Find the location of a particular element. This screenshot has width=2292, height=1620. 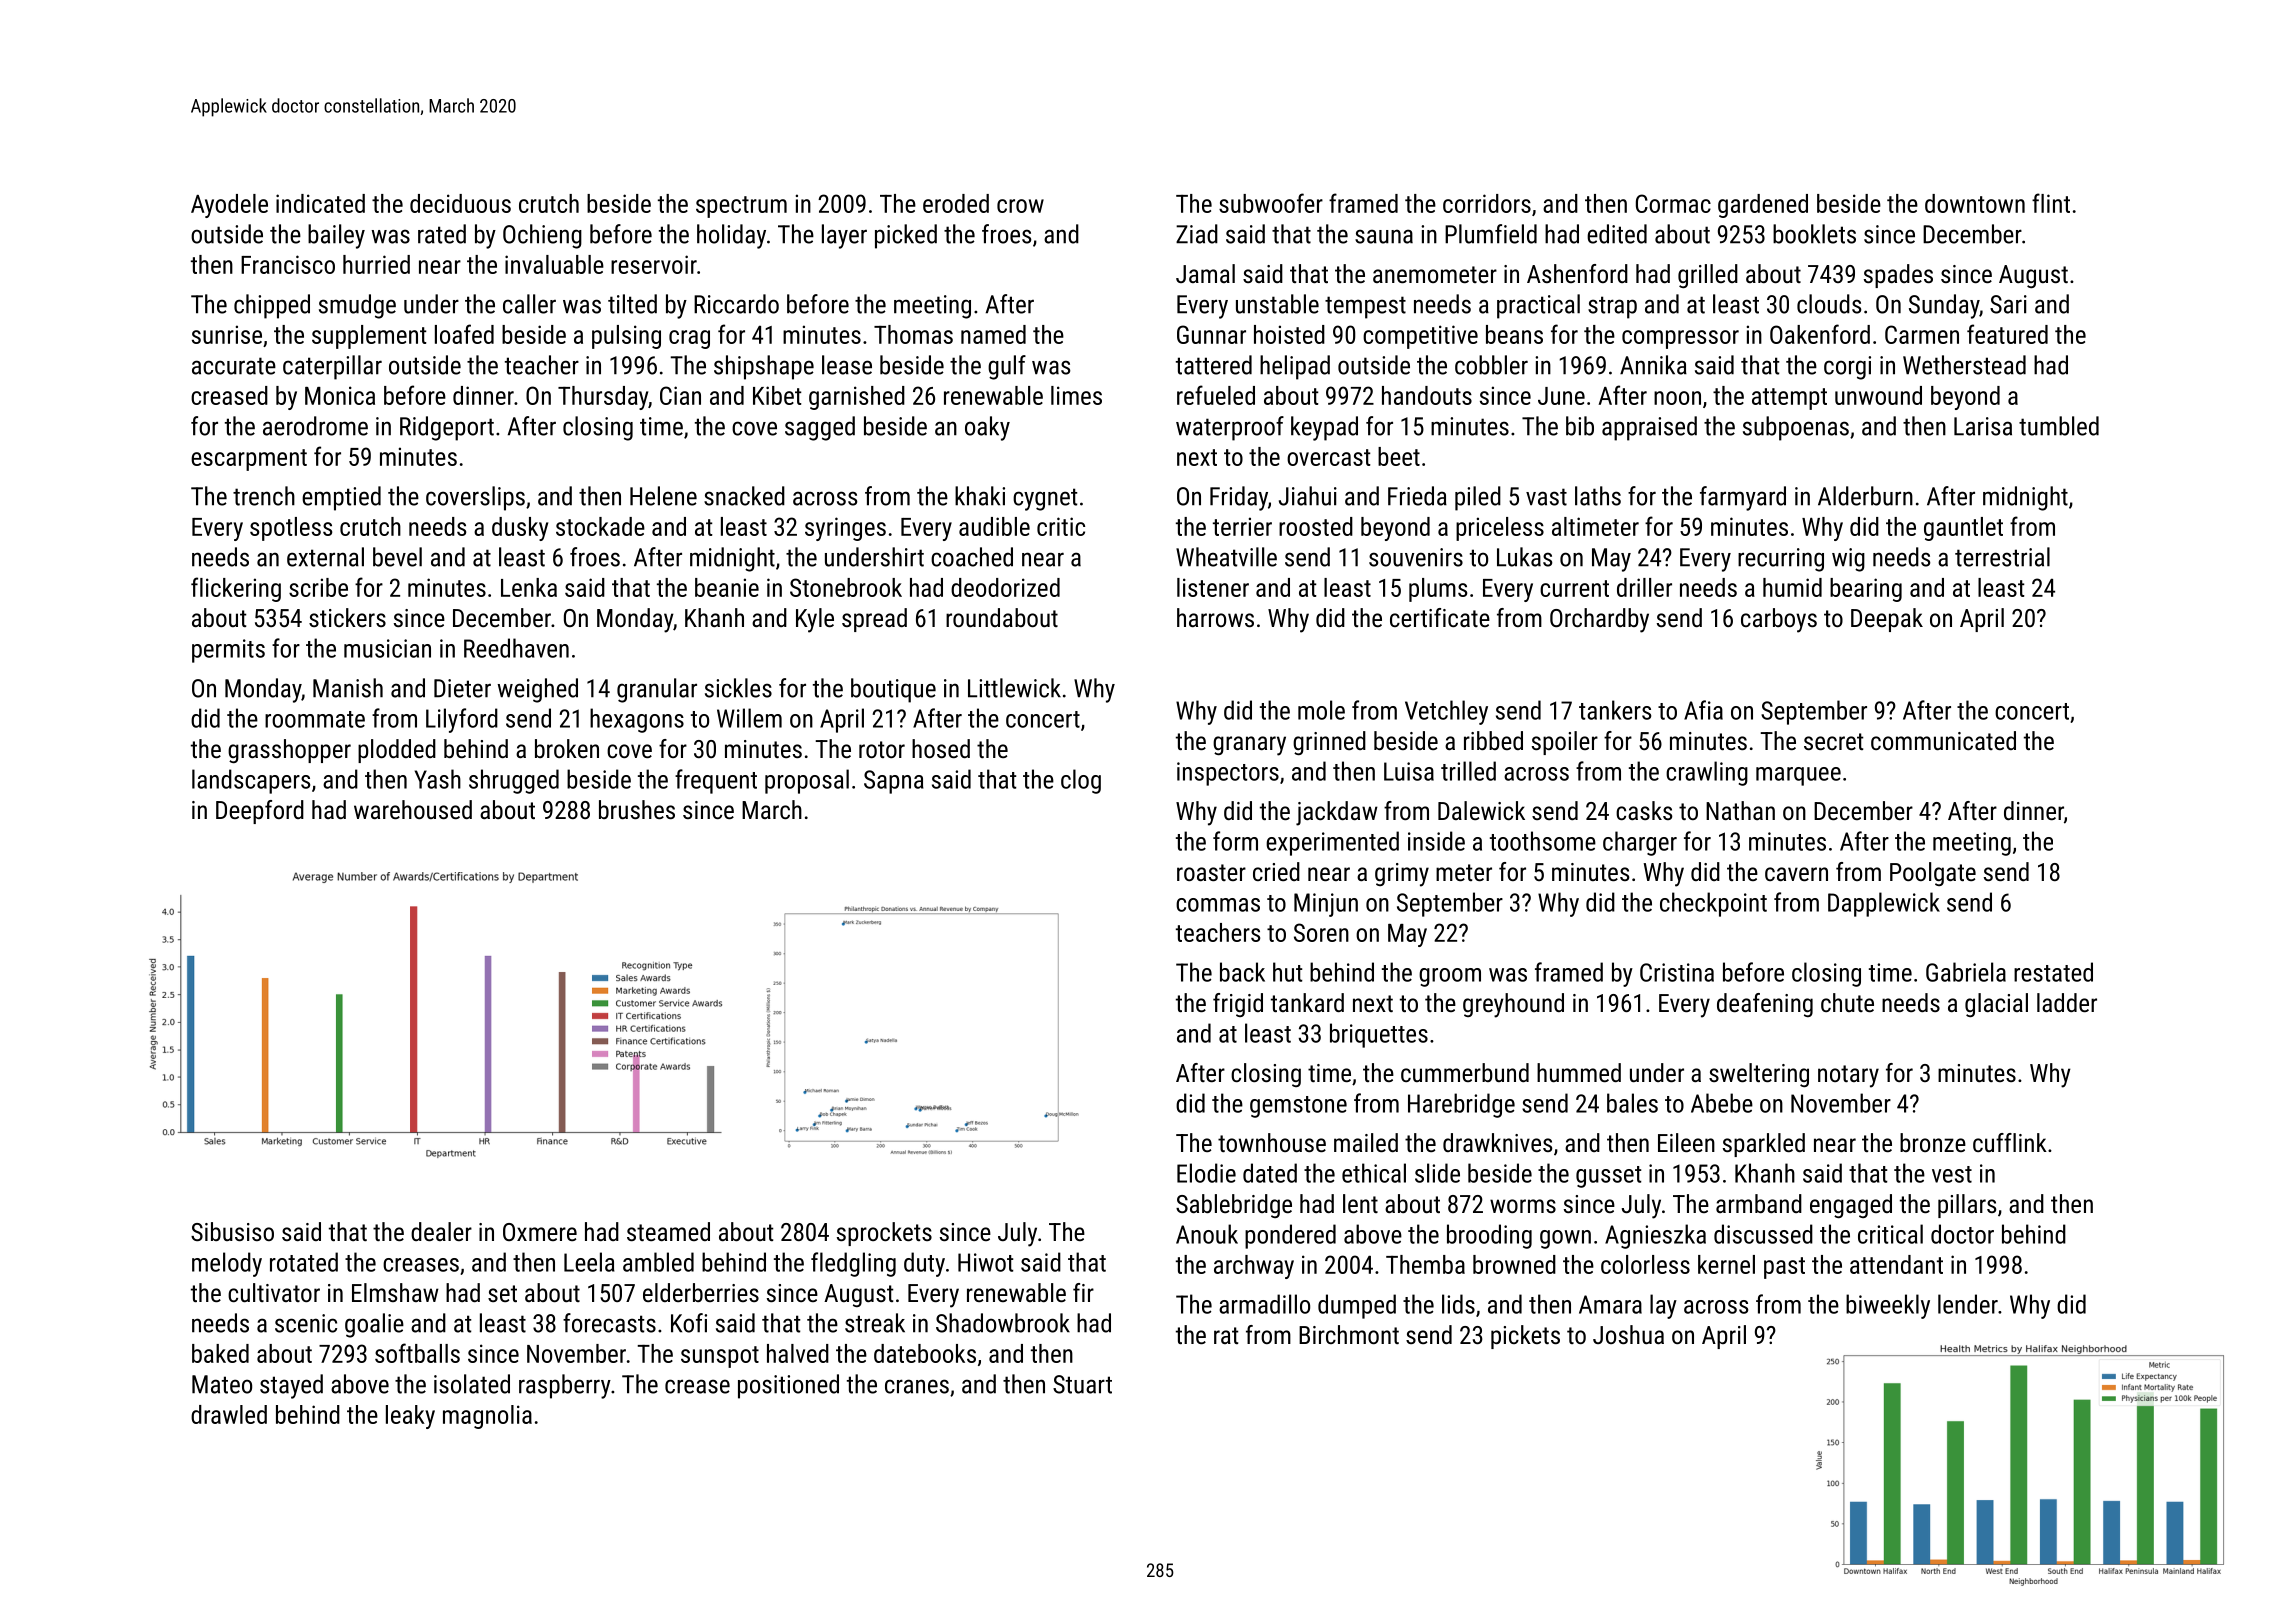

flint is located at coordinates (2051, 203).
